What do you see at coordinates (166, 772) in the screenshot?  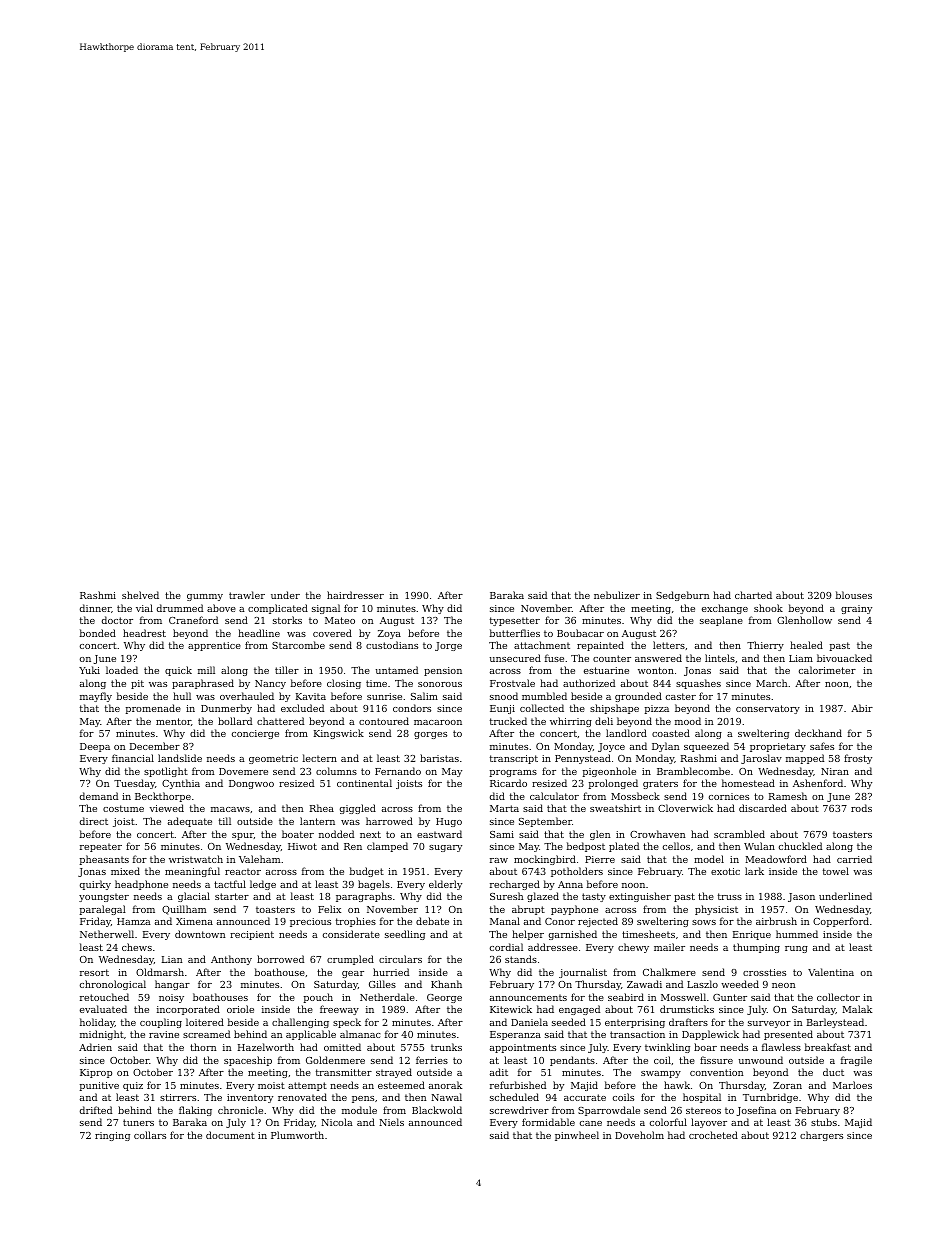 I see `spotlight` at bounding box center [166, 772].
